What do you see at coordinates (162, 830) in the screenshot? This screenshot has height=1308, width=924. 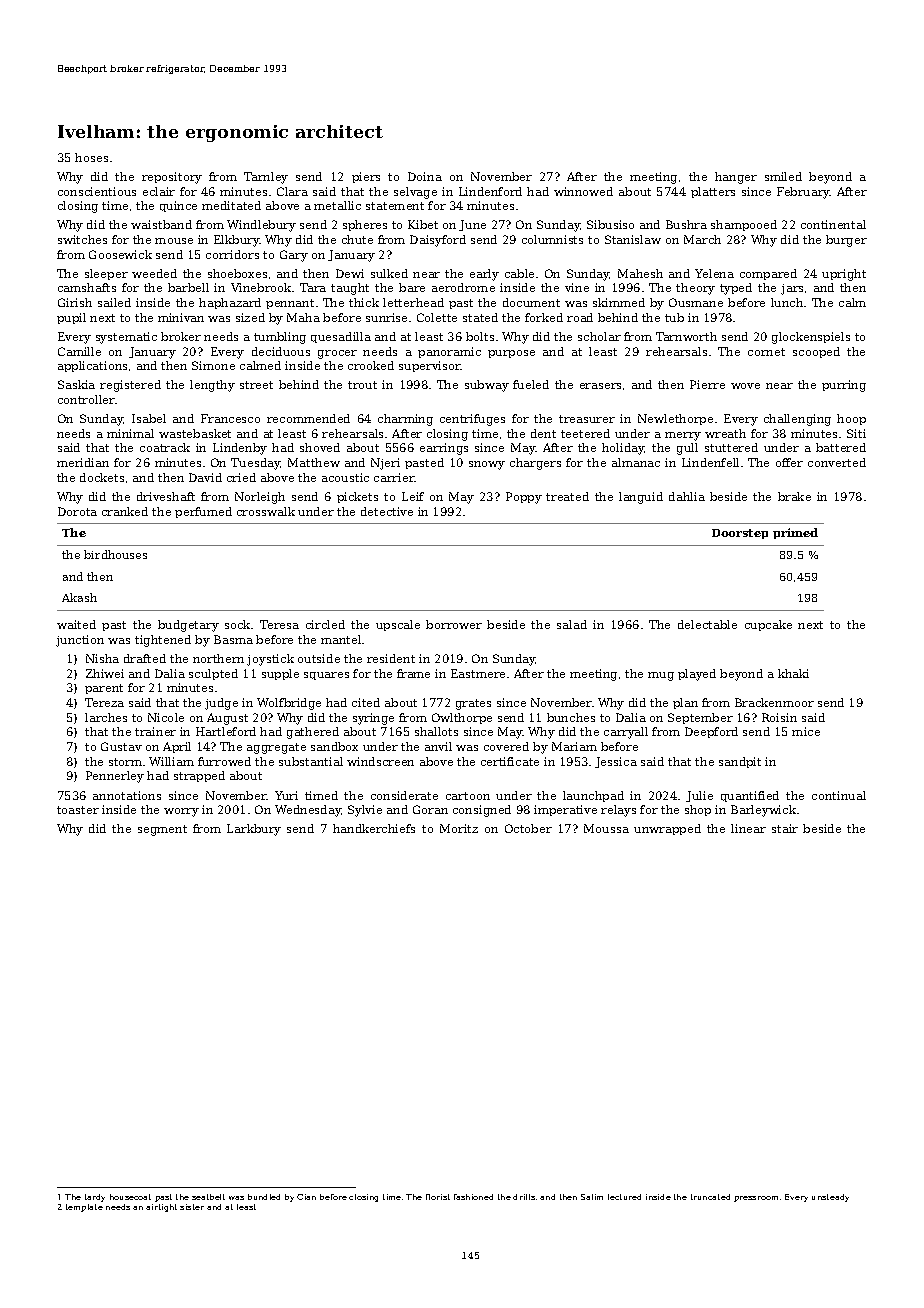 I see `segment` at bounding box center [162, 830].
